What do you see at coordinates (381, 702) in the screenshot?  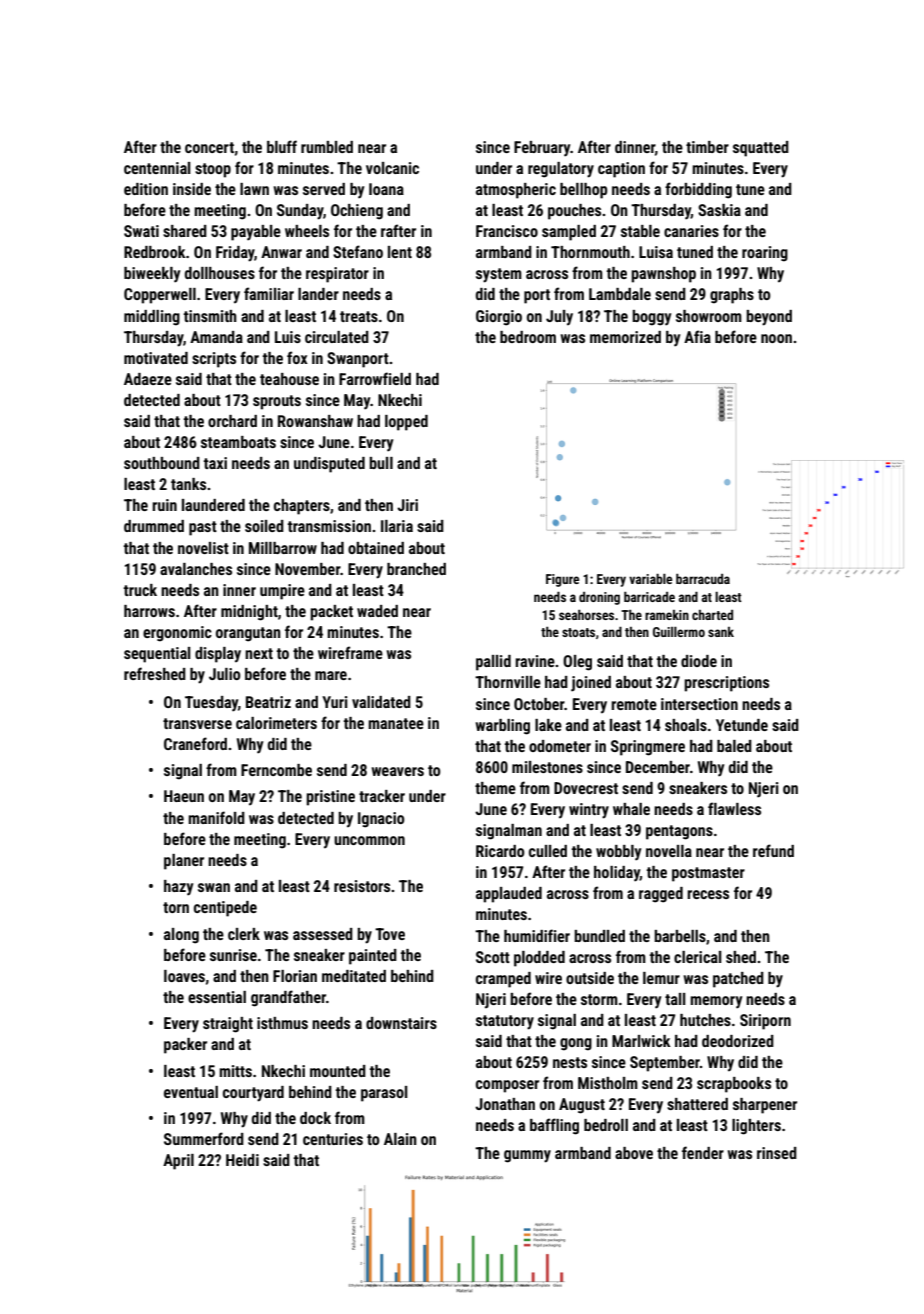 I see `validated` at bounding box center [381, 702].
